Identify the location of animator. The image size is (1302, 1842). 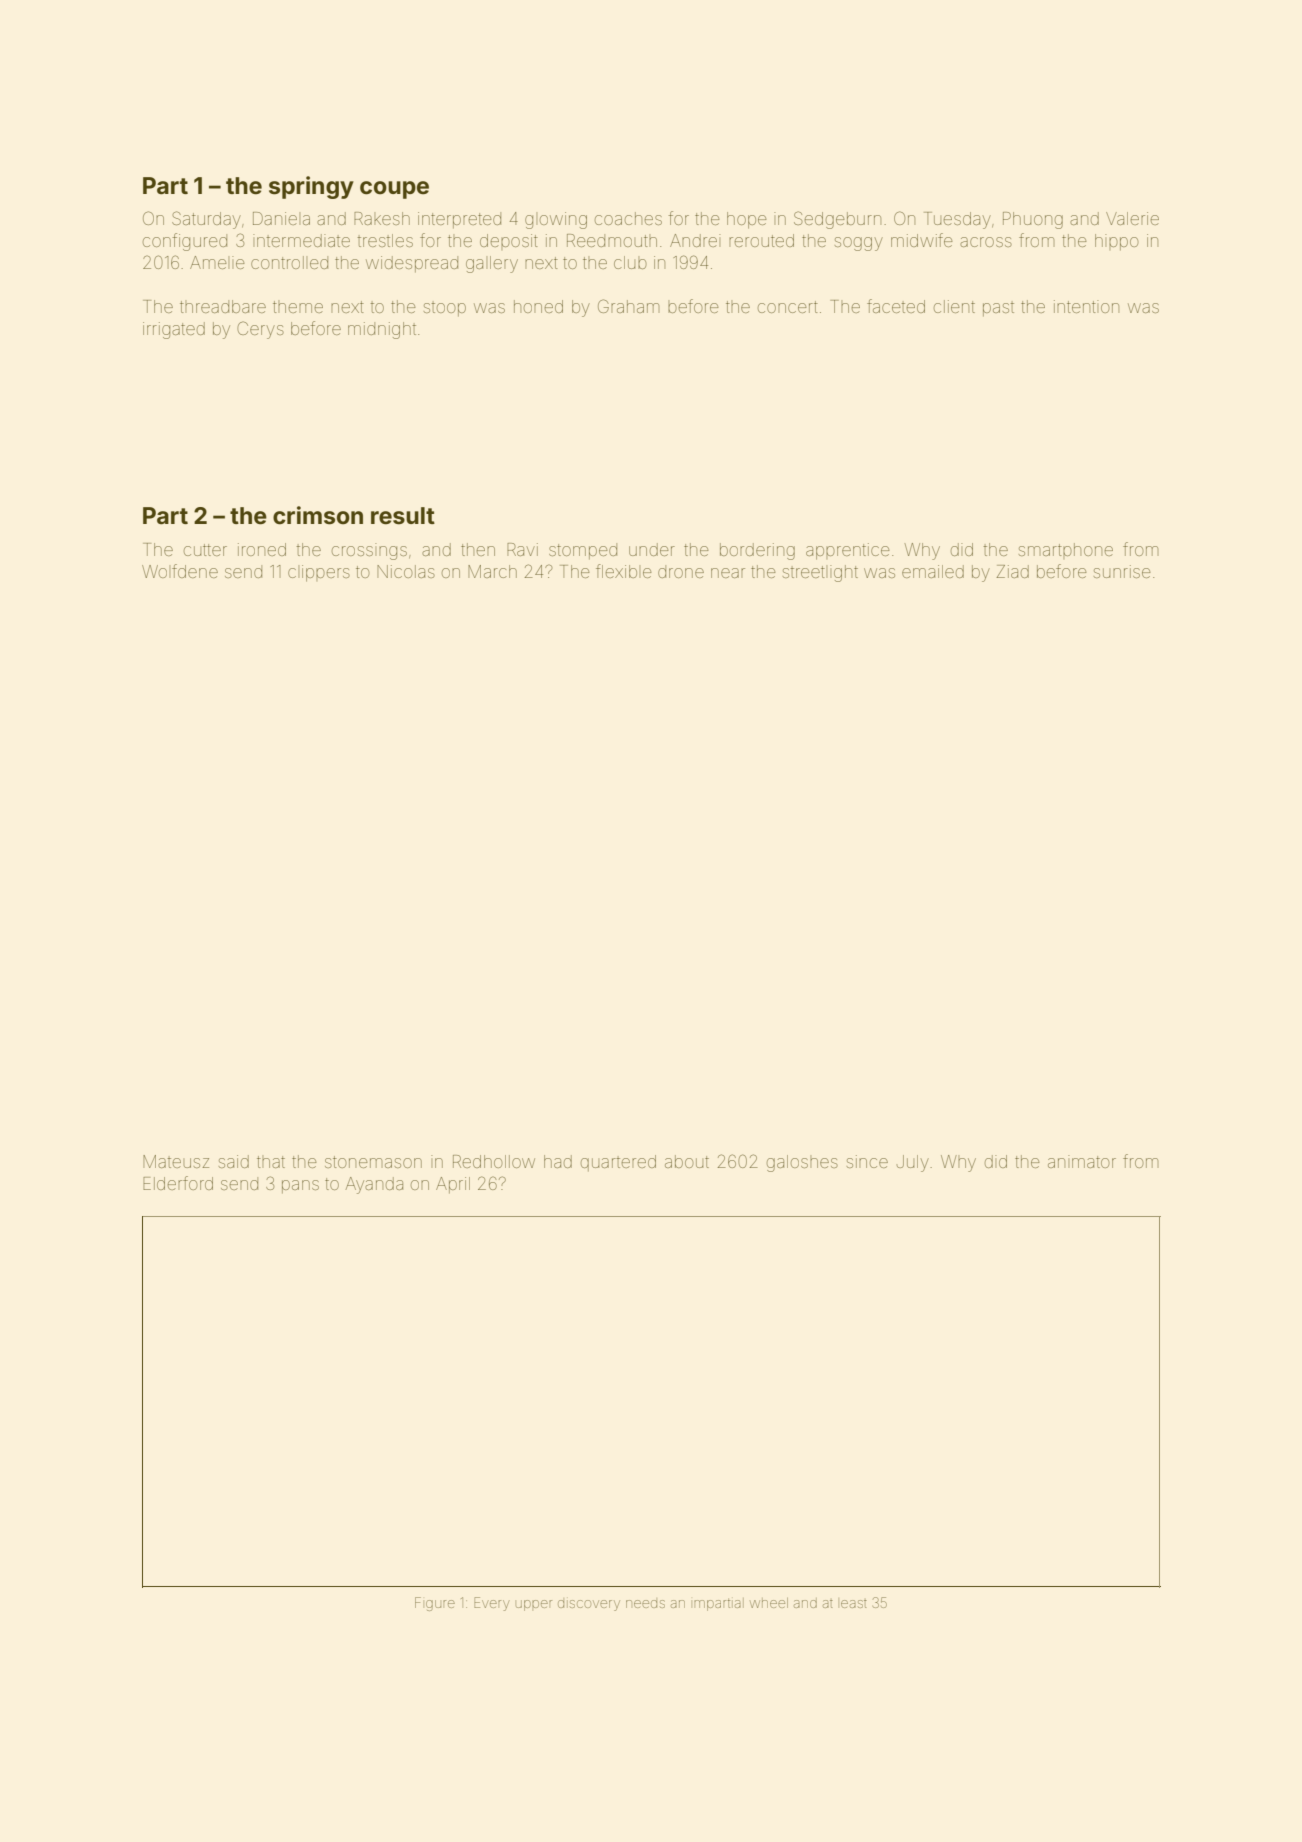
(1082, 1161).
